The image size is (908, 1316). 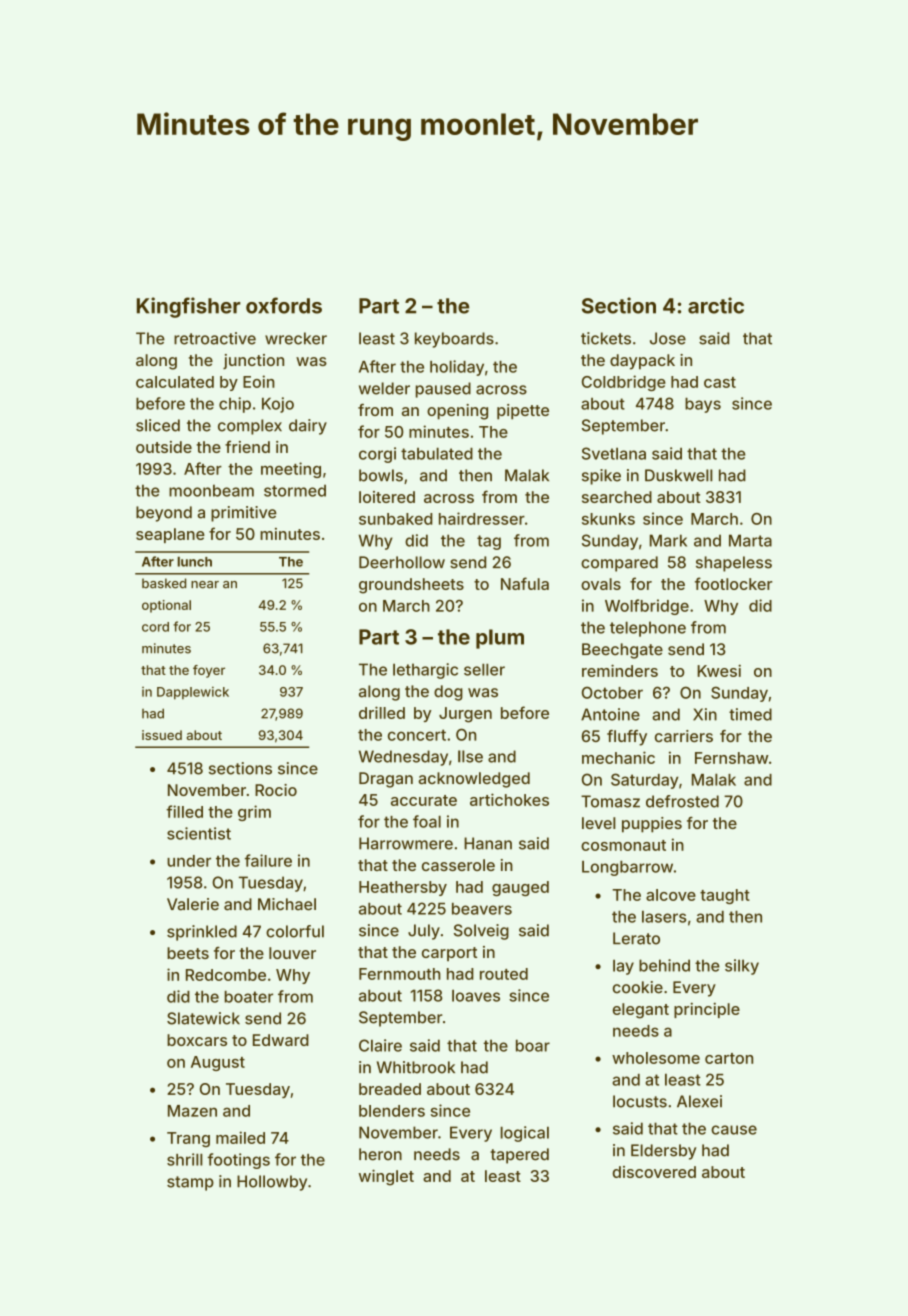 I want to click on stamp, so click(x=190, y=1183).
